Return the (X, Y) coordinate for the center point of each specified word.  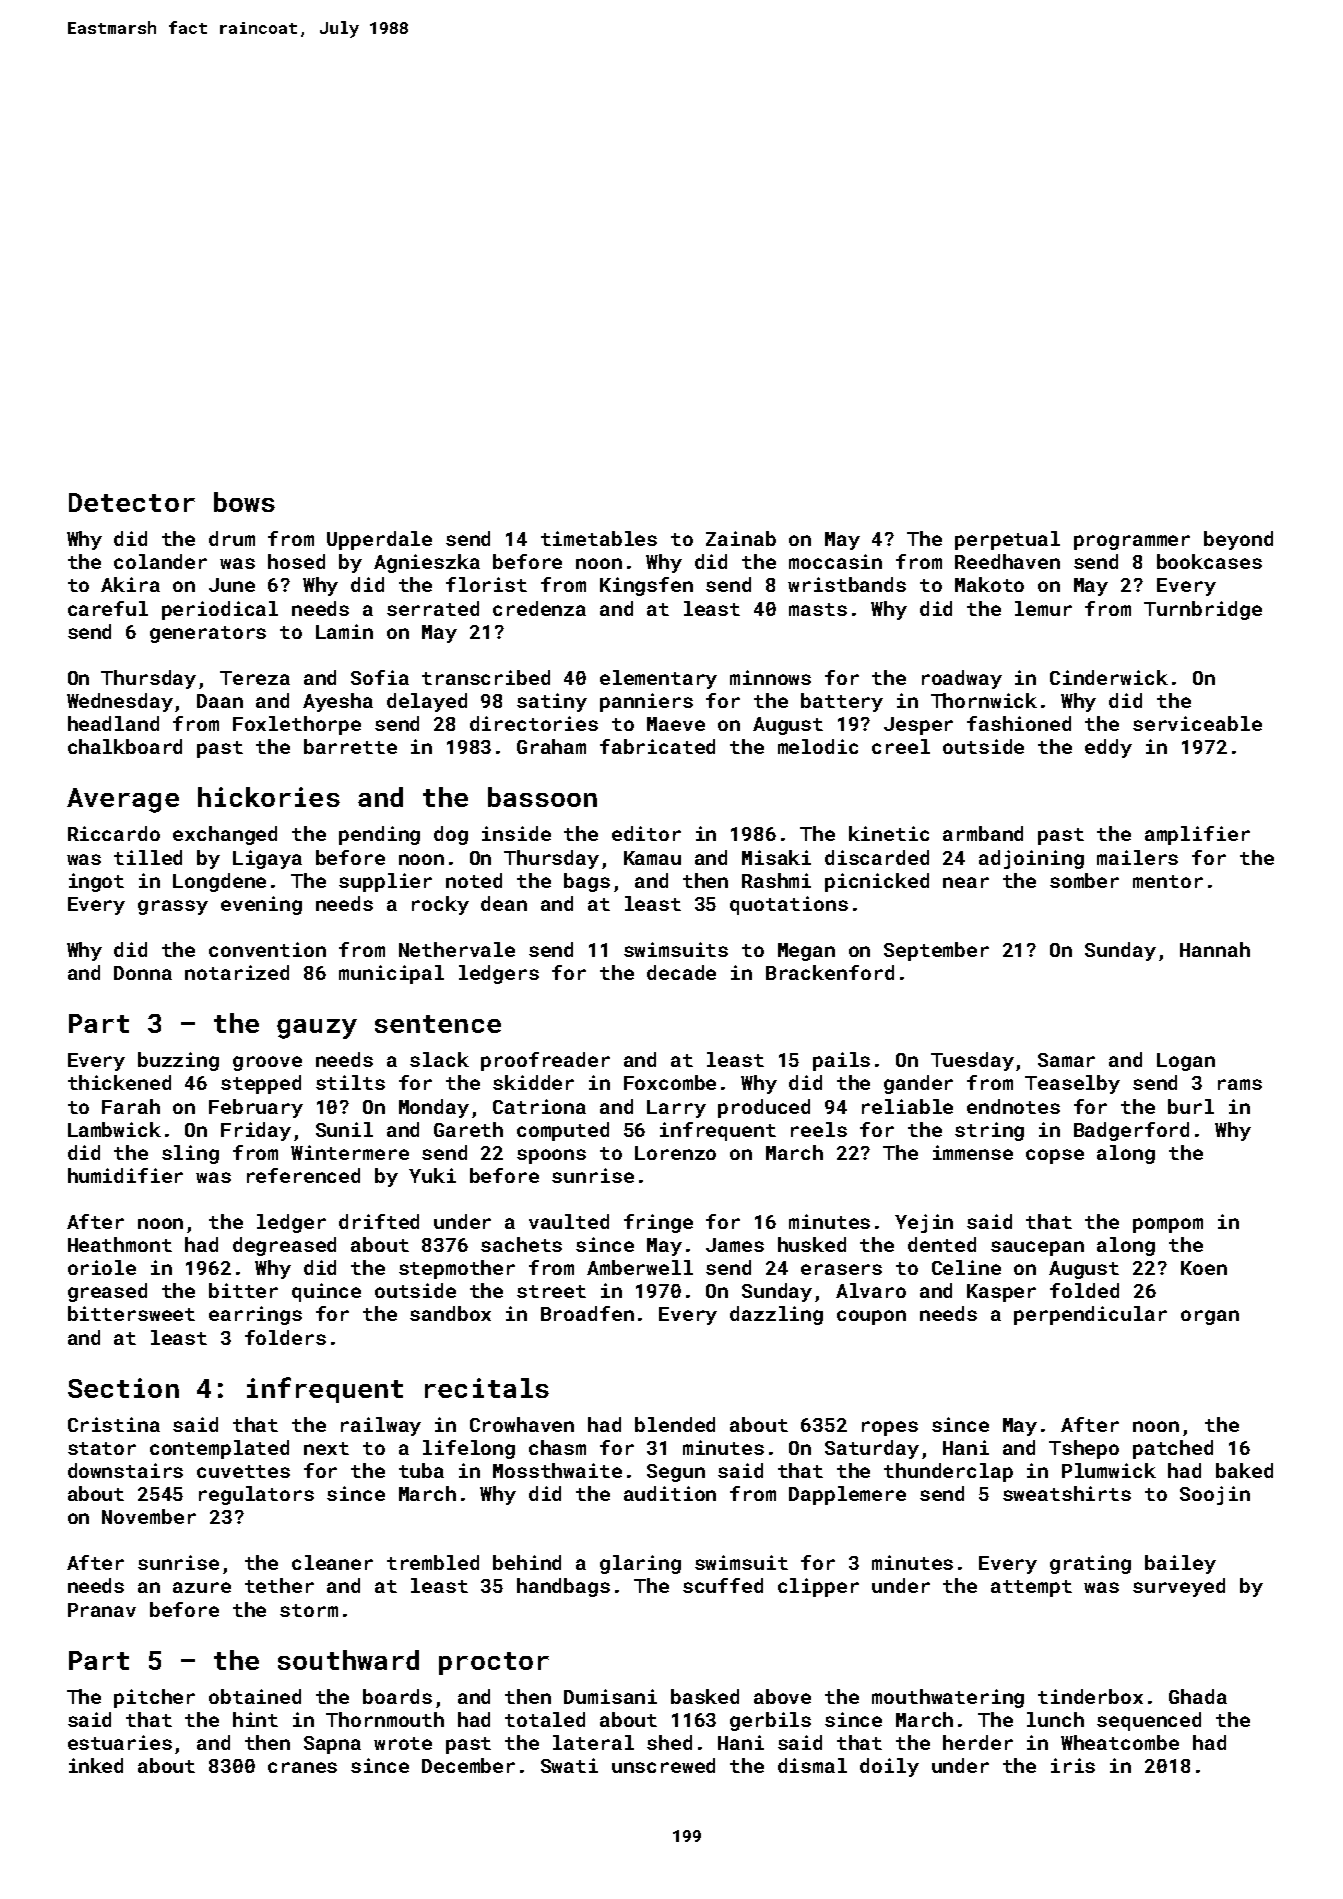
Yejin (924, 1223)
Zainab (741, 538)
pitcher (154, 1698)
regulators (256, 1495)
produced (764, 1108)
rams (1240, 1084)
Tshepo (1084, 1449)
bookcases (1209, 561)
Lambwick (114, 1129)
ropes (890, 1428)
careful (108, 608)
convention (267, 949)
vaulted (569, 1221)
